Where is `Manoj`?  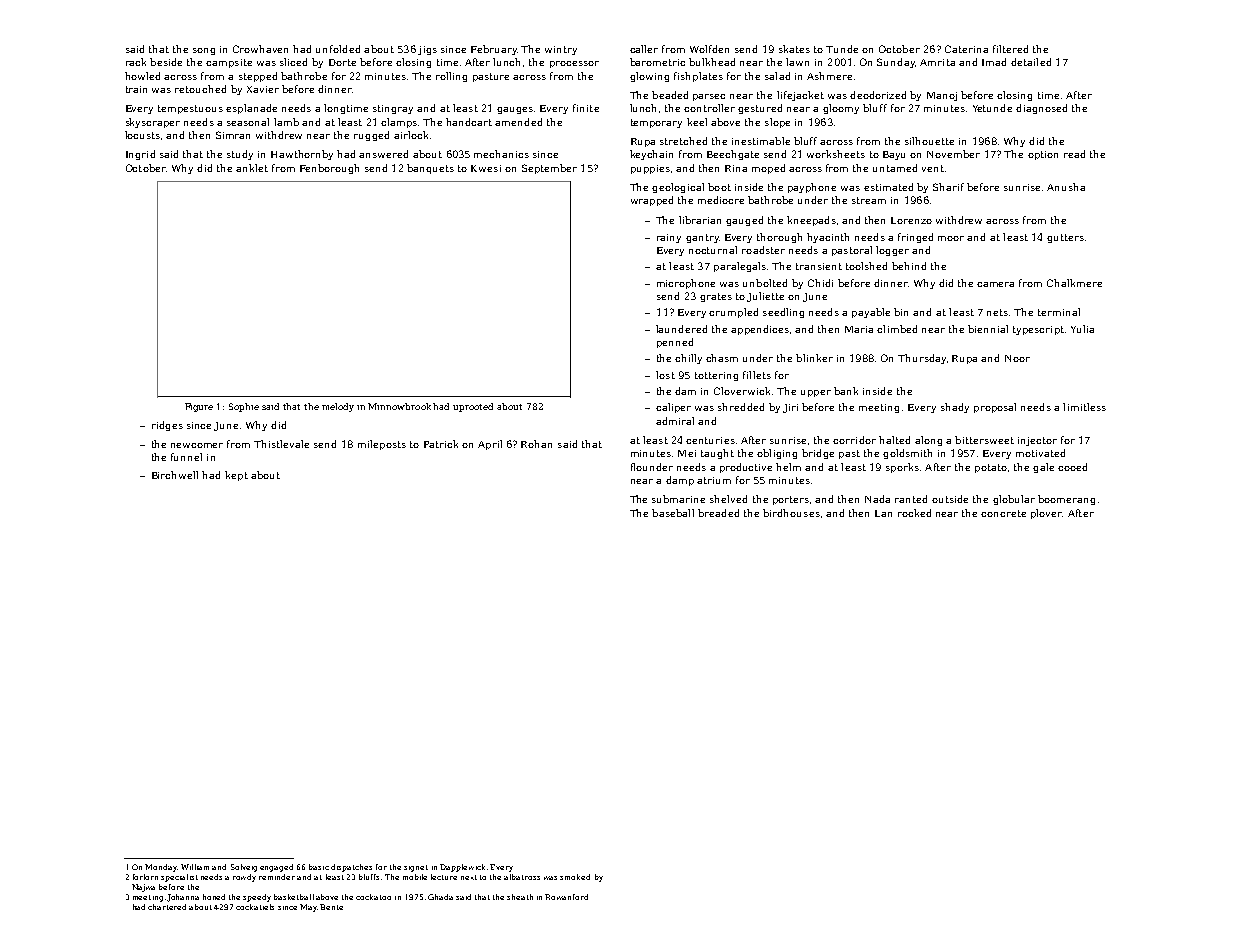
Manoj is located at coordinates (942, 96).
